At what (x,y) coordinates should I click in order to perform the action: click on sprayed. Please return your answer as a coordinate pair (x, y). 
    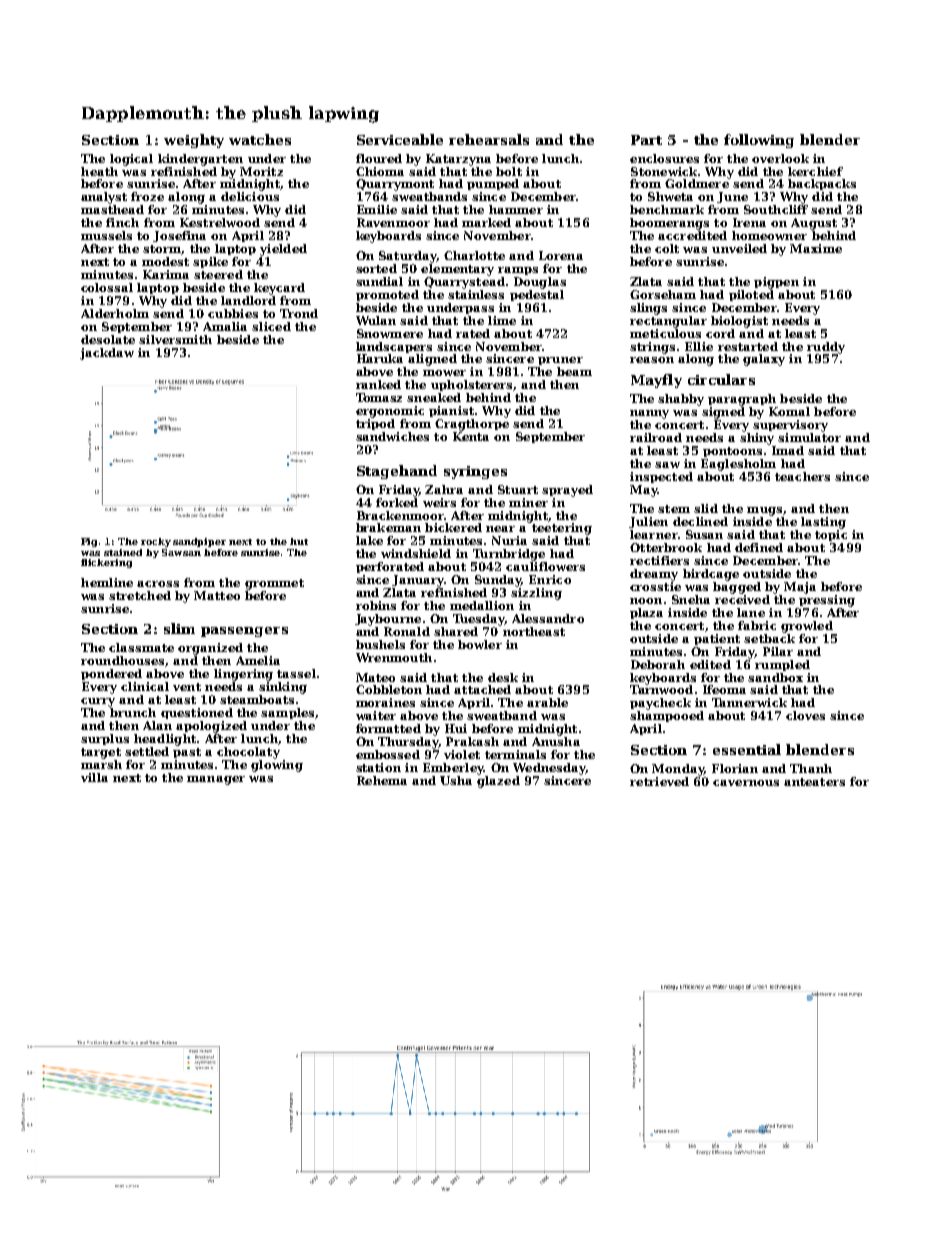
    Looking at the image, I should click on (567, 491).
